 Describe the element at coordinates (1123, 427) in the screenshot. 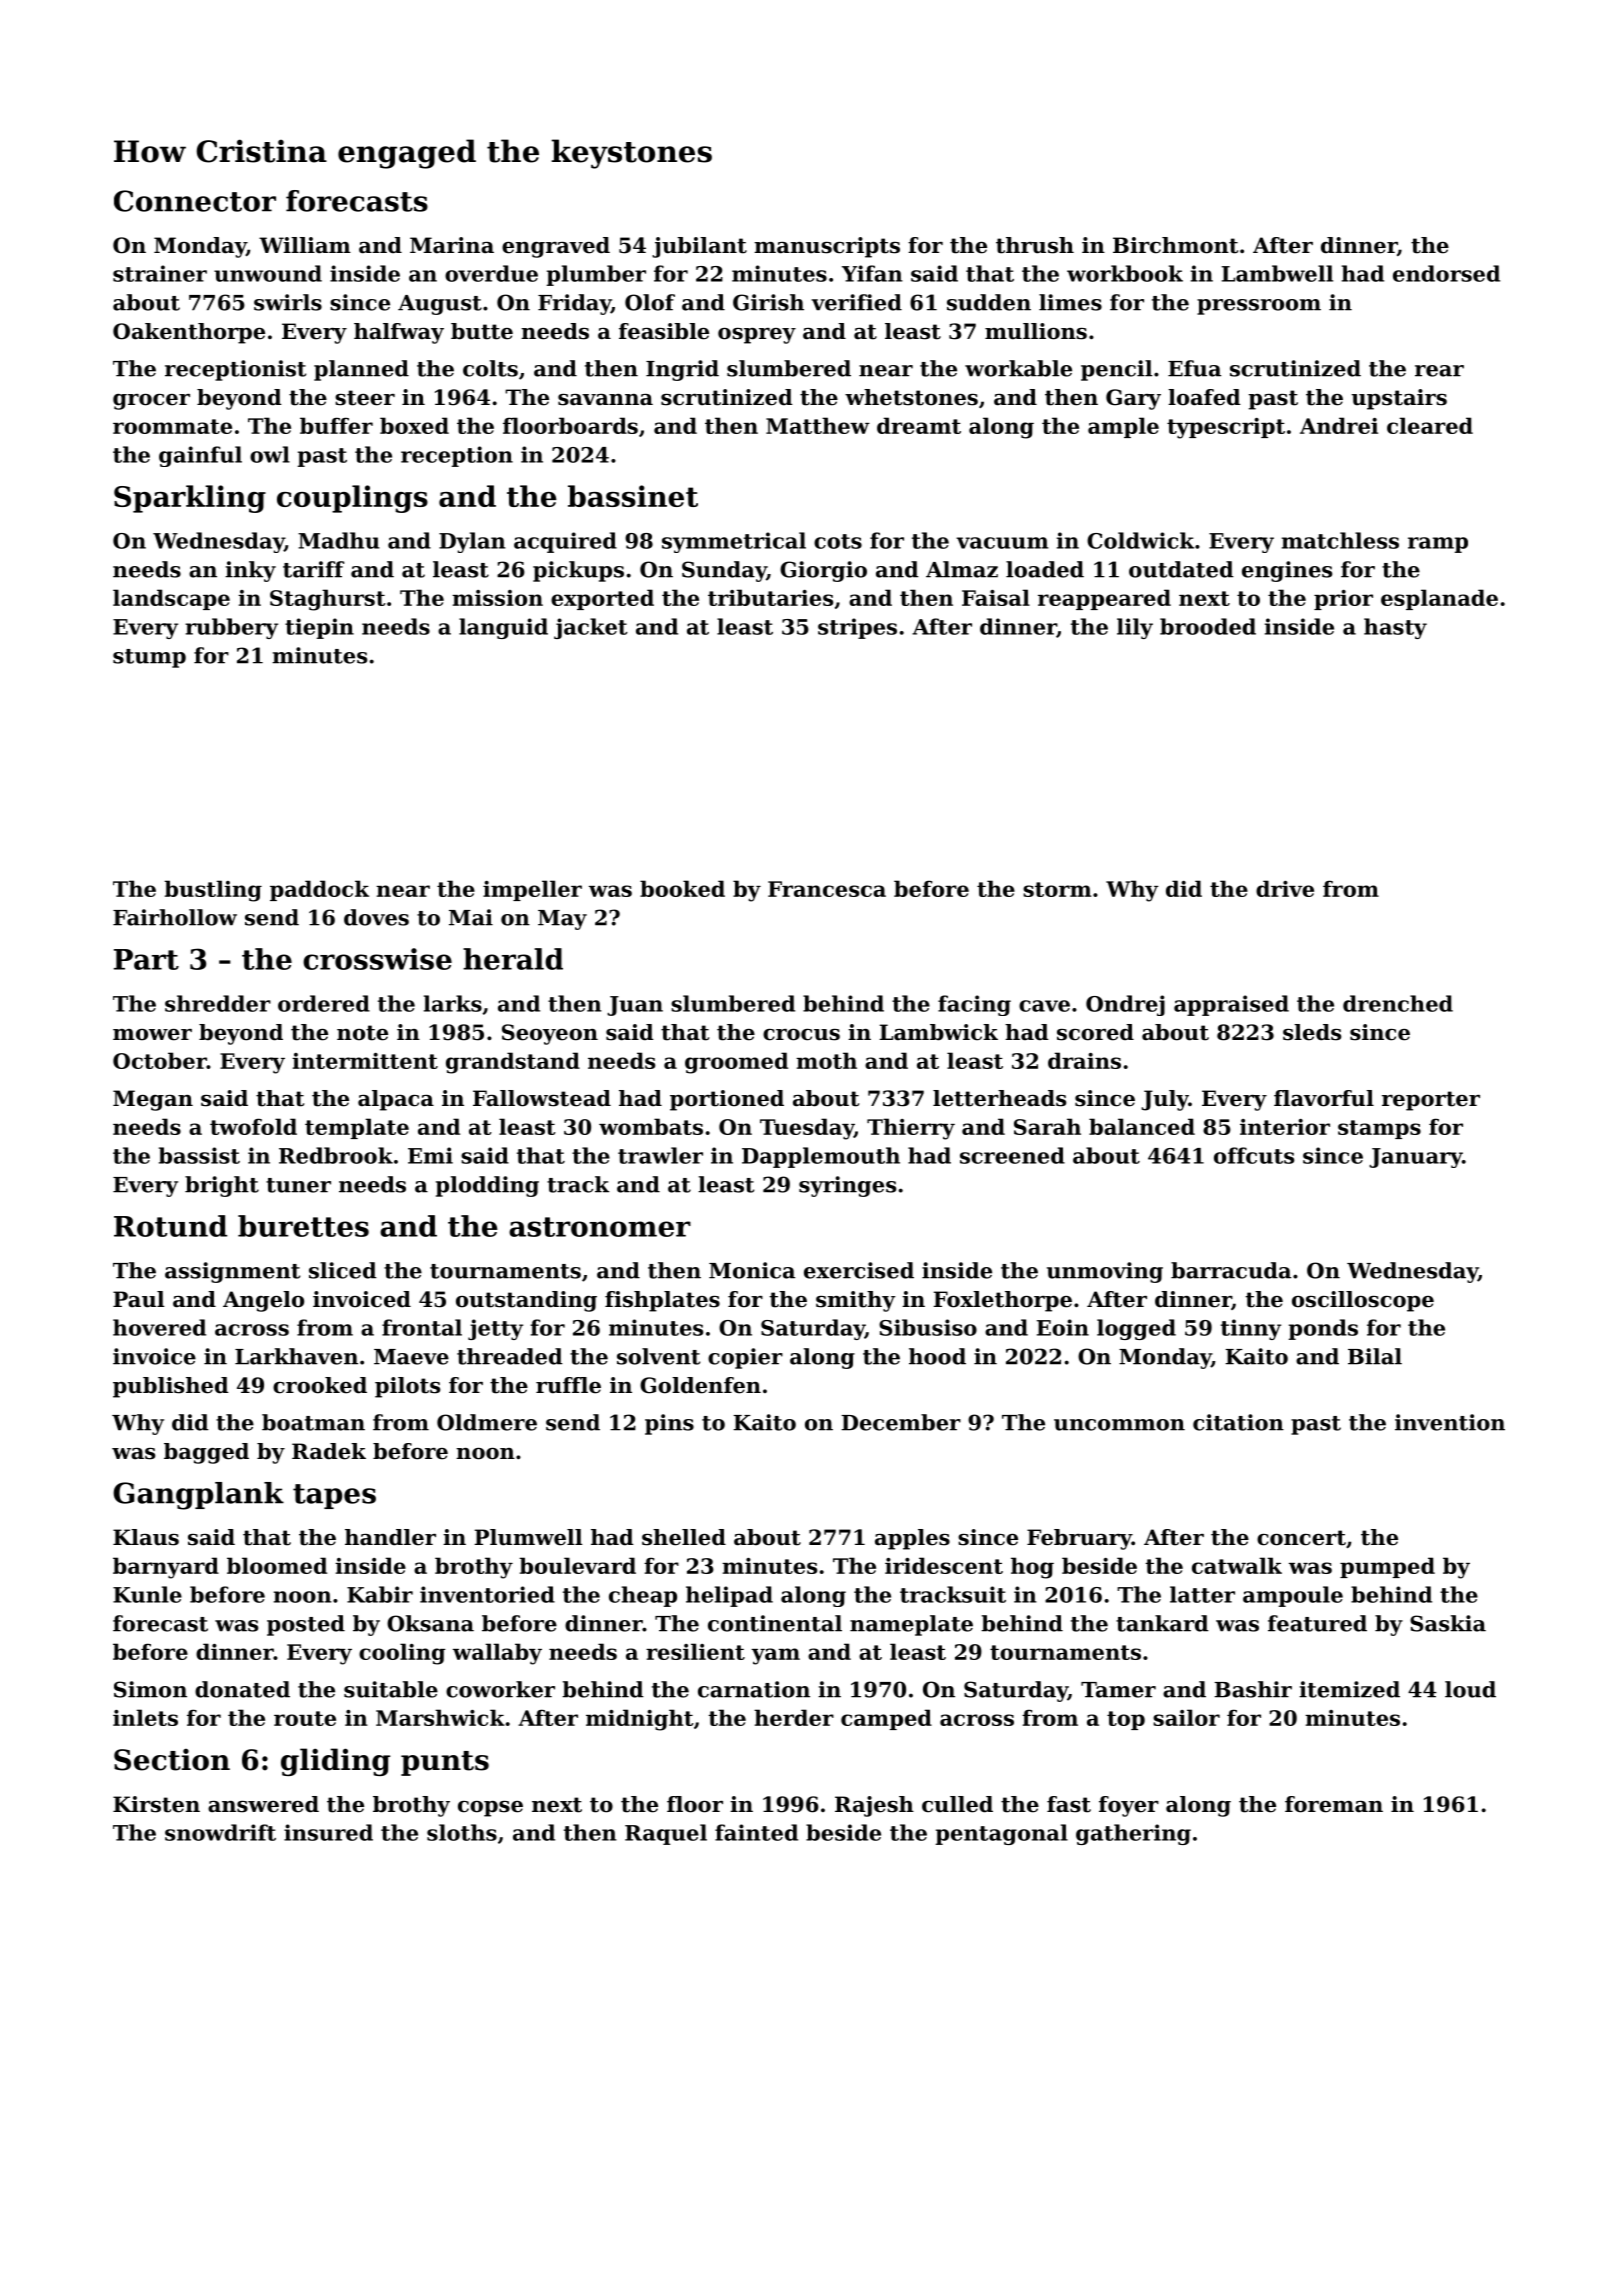

I see `ample` at that location.
